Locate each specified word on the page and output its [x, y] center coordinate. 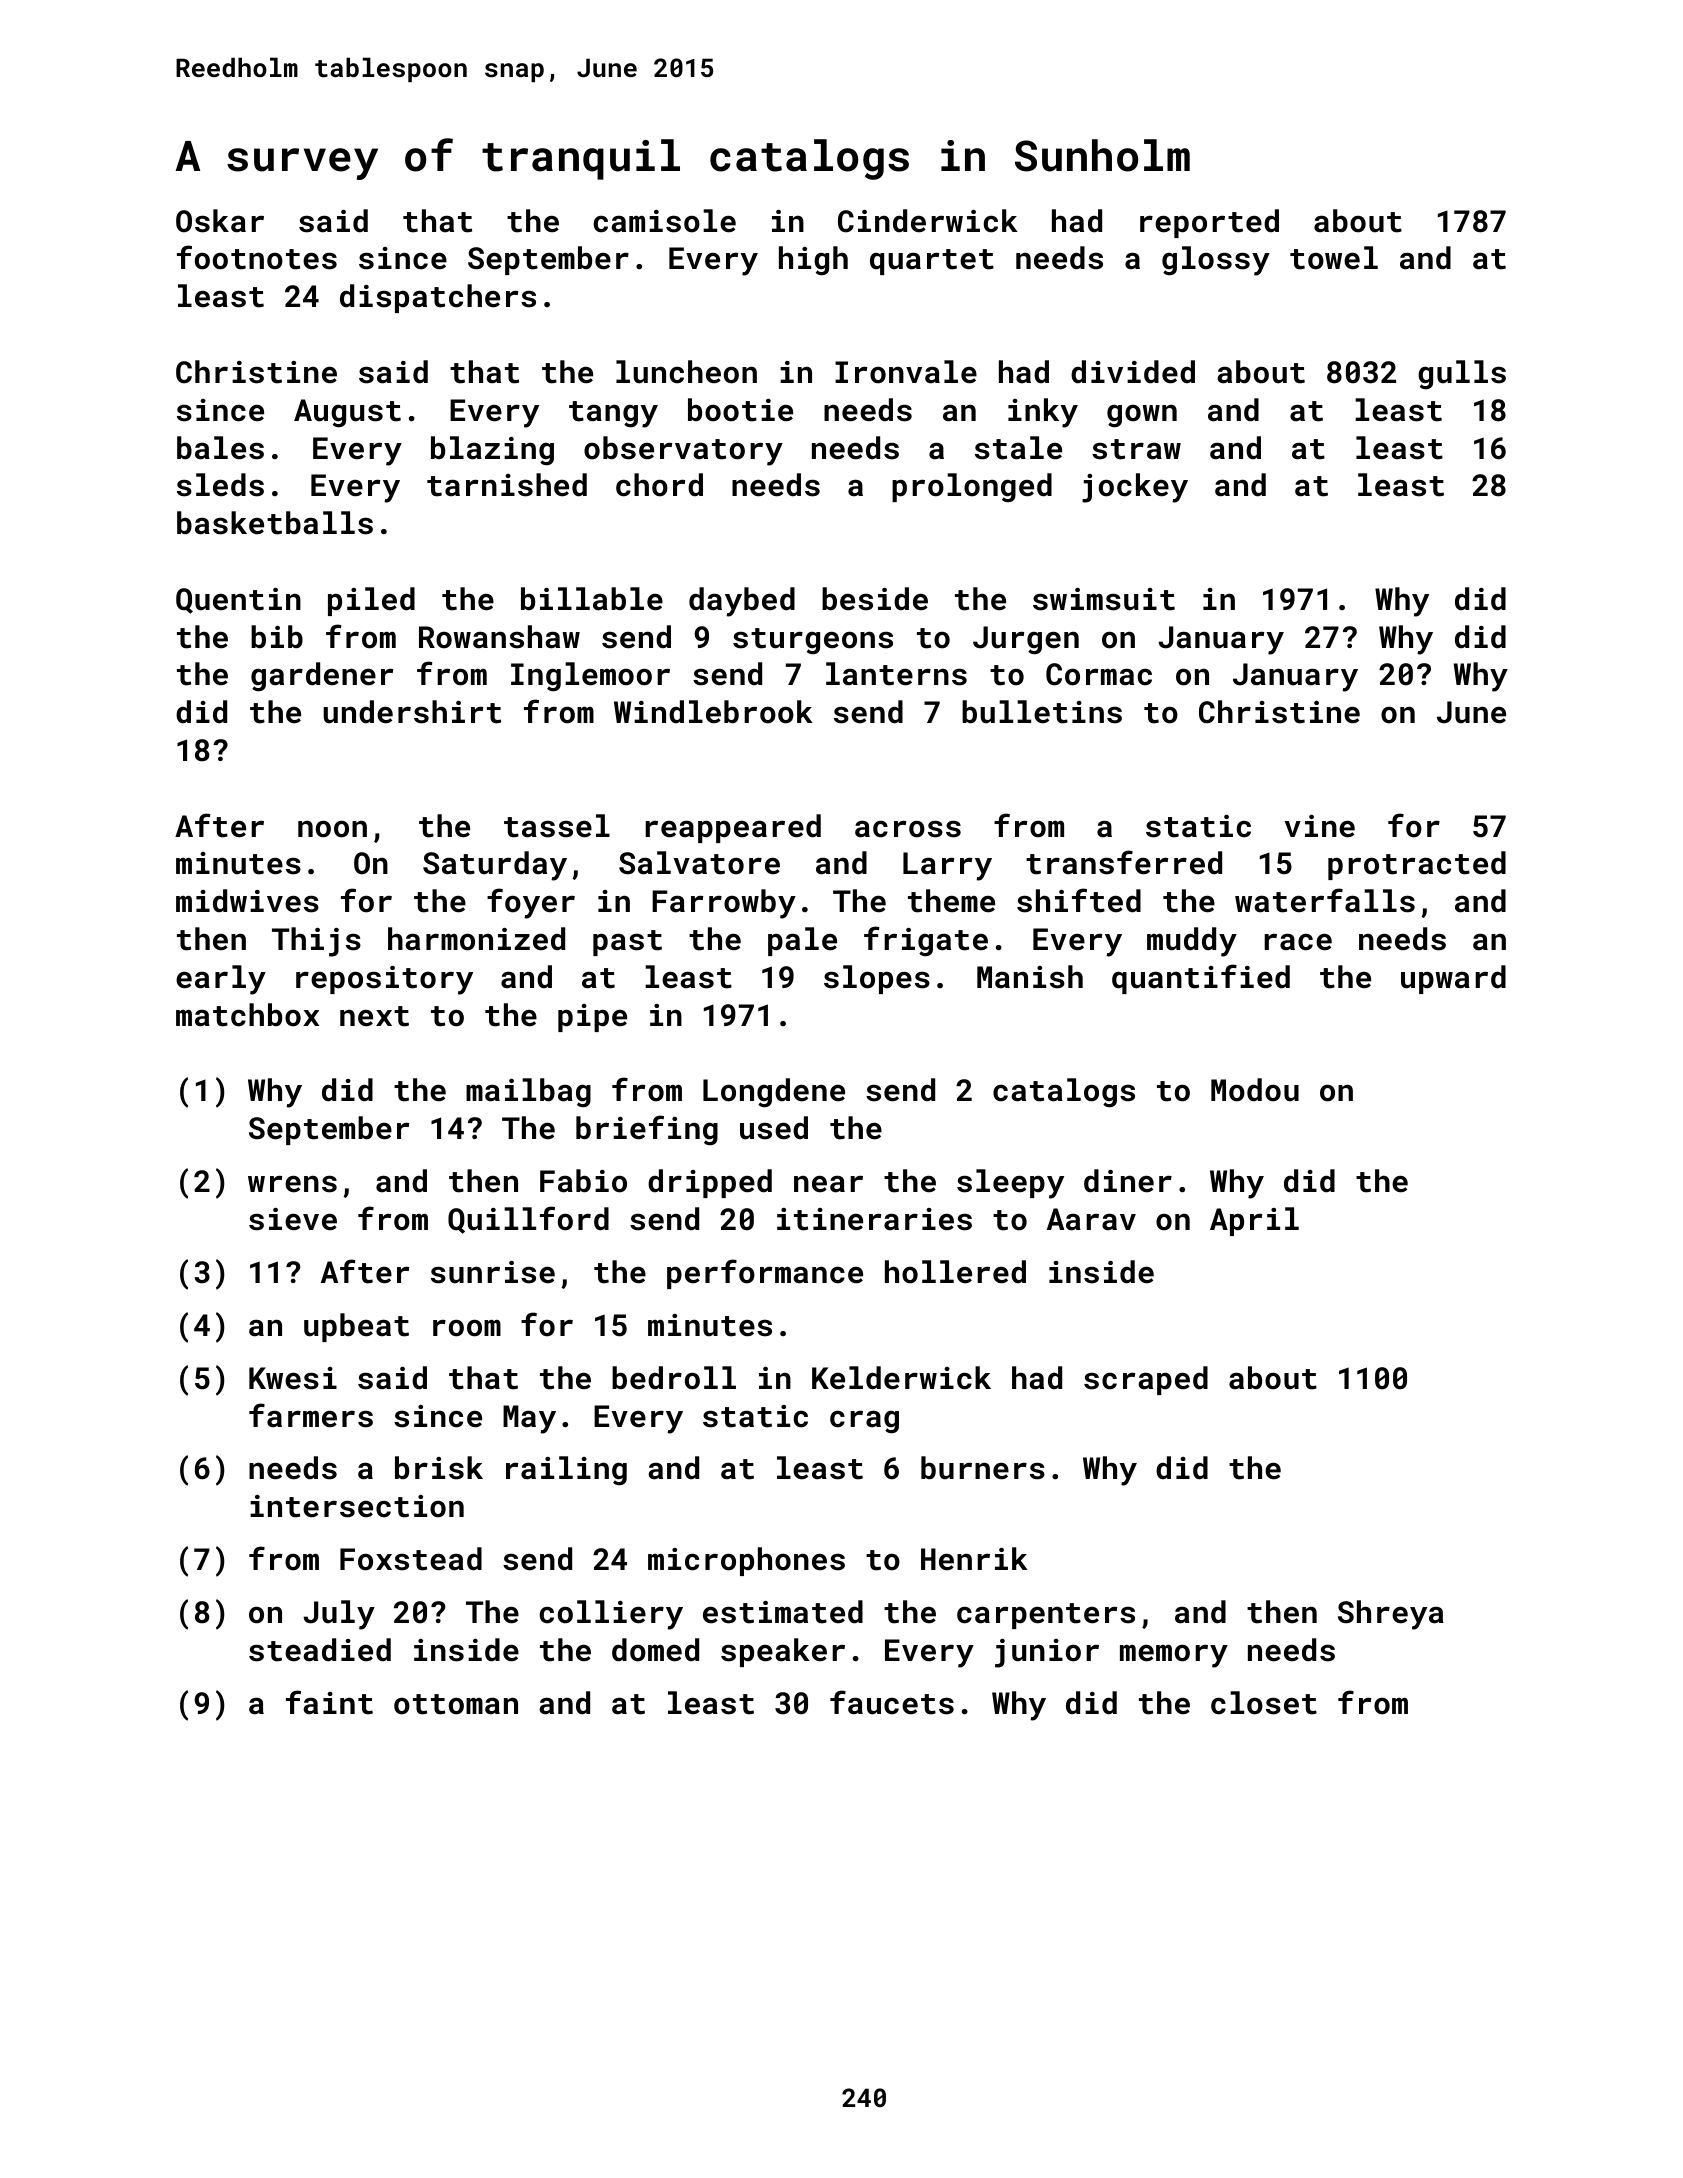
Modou [1255, 1090]
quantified [1201, 979]
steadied [320, 1650]
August [347, 413]
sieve [293, 1219]
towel [1334, 258]
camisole [665, 221]
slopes [877, 979]
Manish [1030, 977]
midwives [247, 901]
